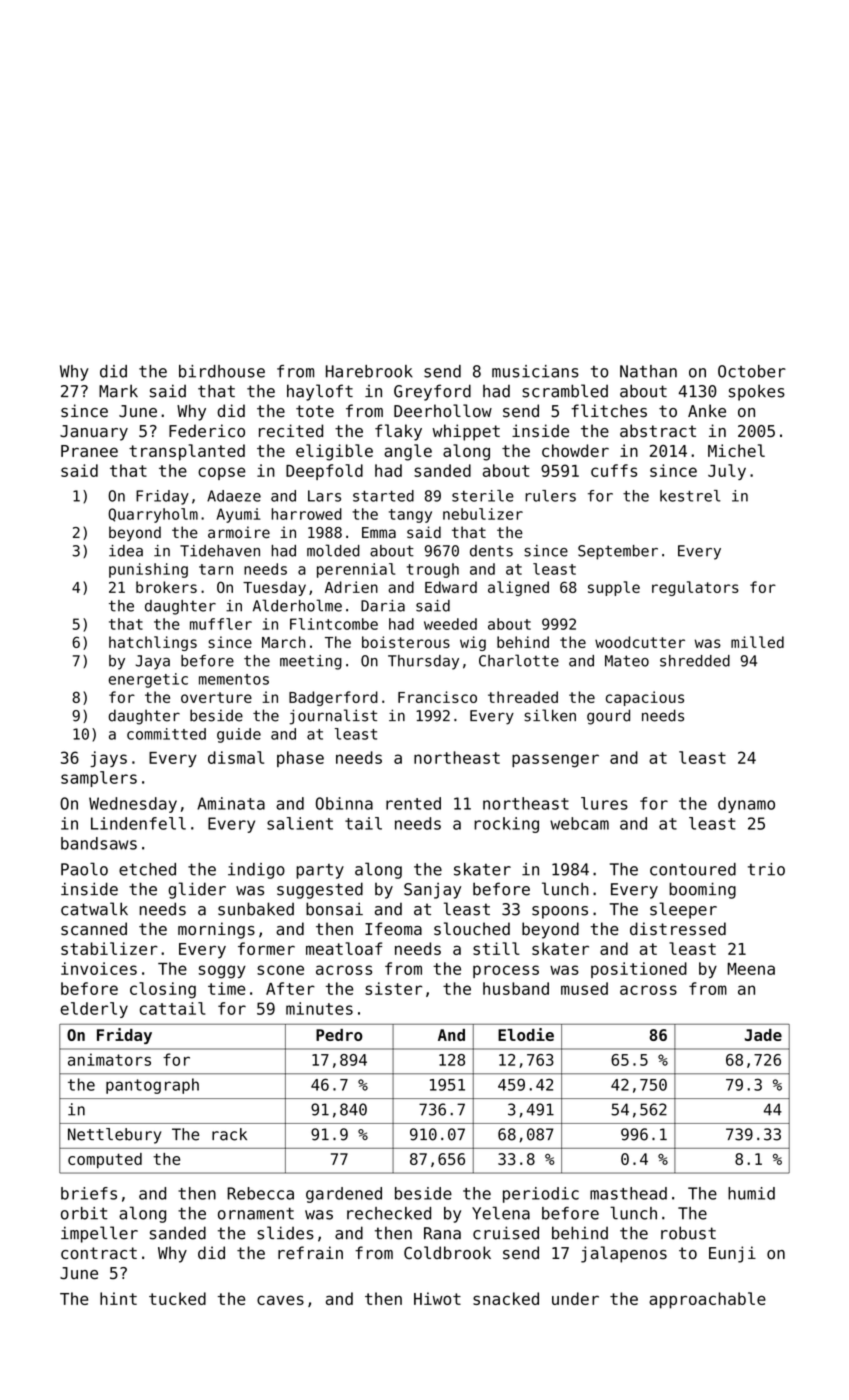  I want to click on sleeper, so click(683, 910).
